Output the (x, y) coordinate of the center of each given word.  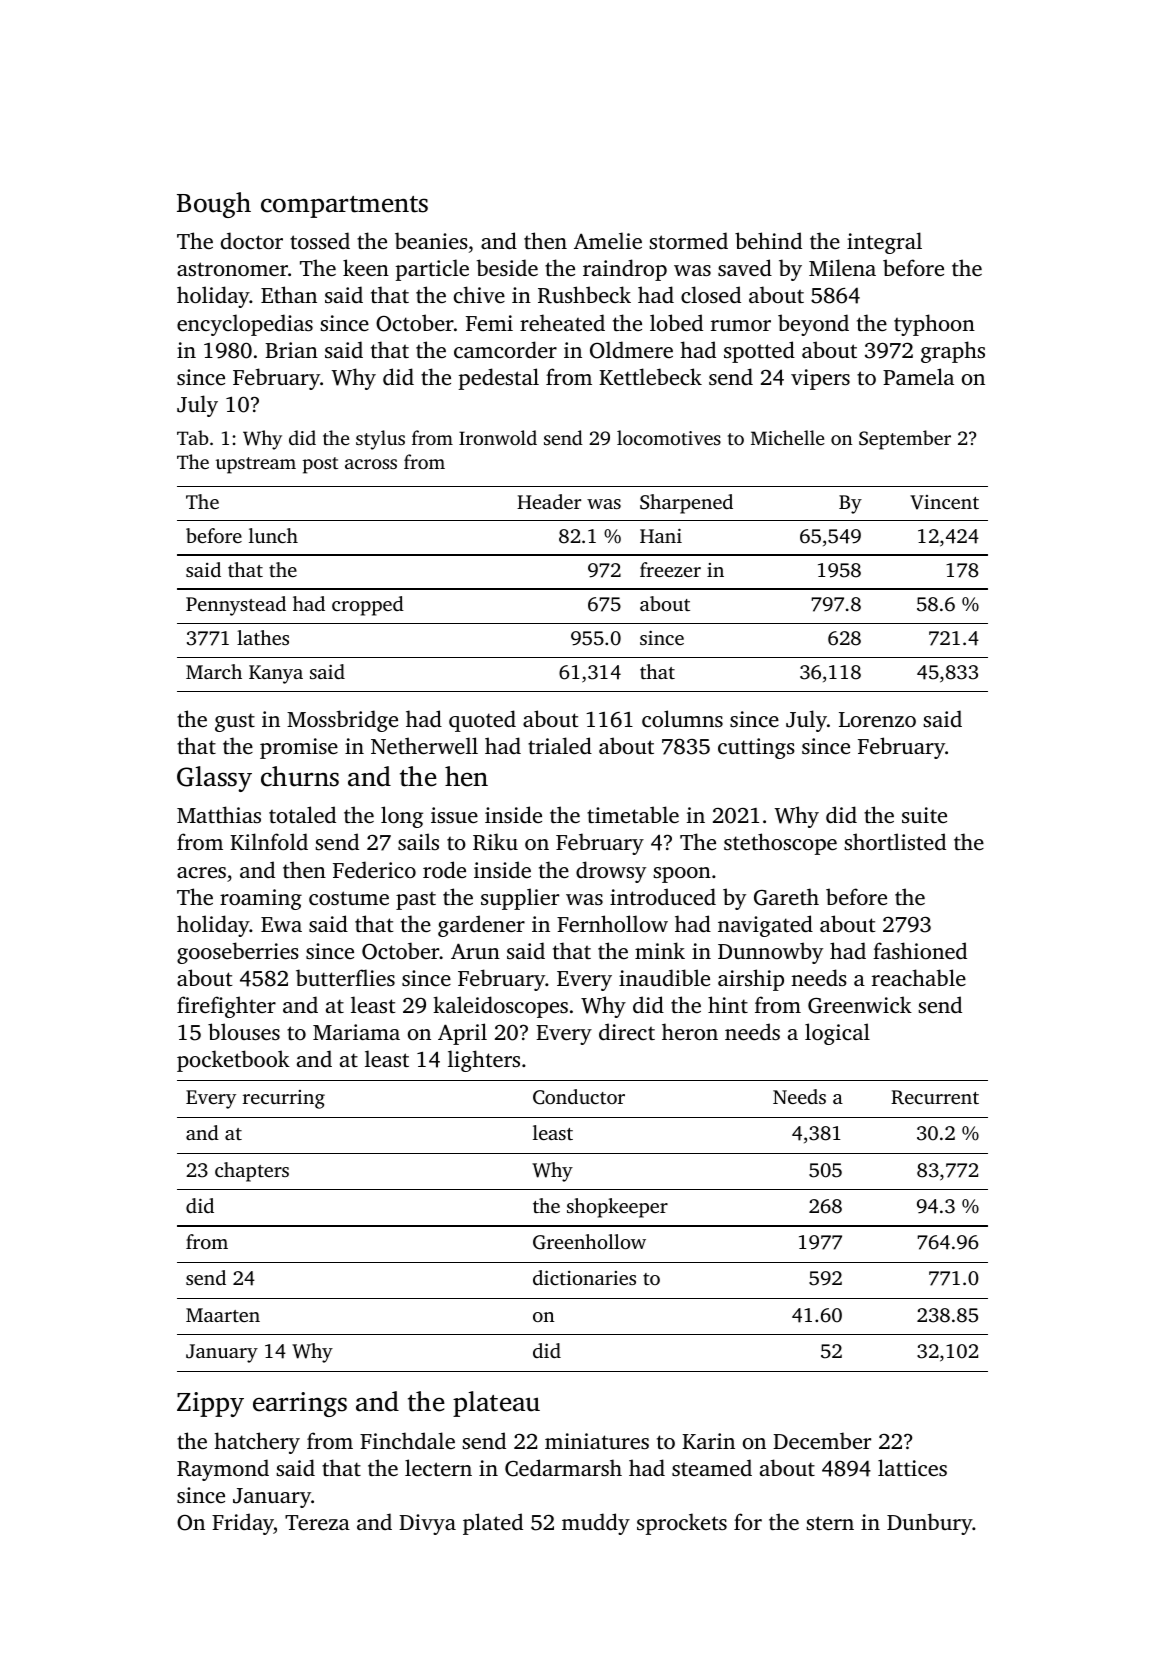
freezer (670, 569)
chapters (252, 1172)
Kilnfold (269, 841)
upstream (256, 465)
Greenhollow (589, 1242)
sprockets (682, 1524)
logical (837, 1034)
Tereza (317, 1522)
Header (549, 501)
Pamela (918, 376)
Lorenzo (877, 719)
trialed (560, 745)
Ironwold (498, 437)
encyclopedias (245, 325)
